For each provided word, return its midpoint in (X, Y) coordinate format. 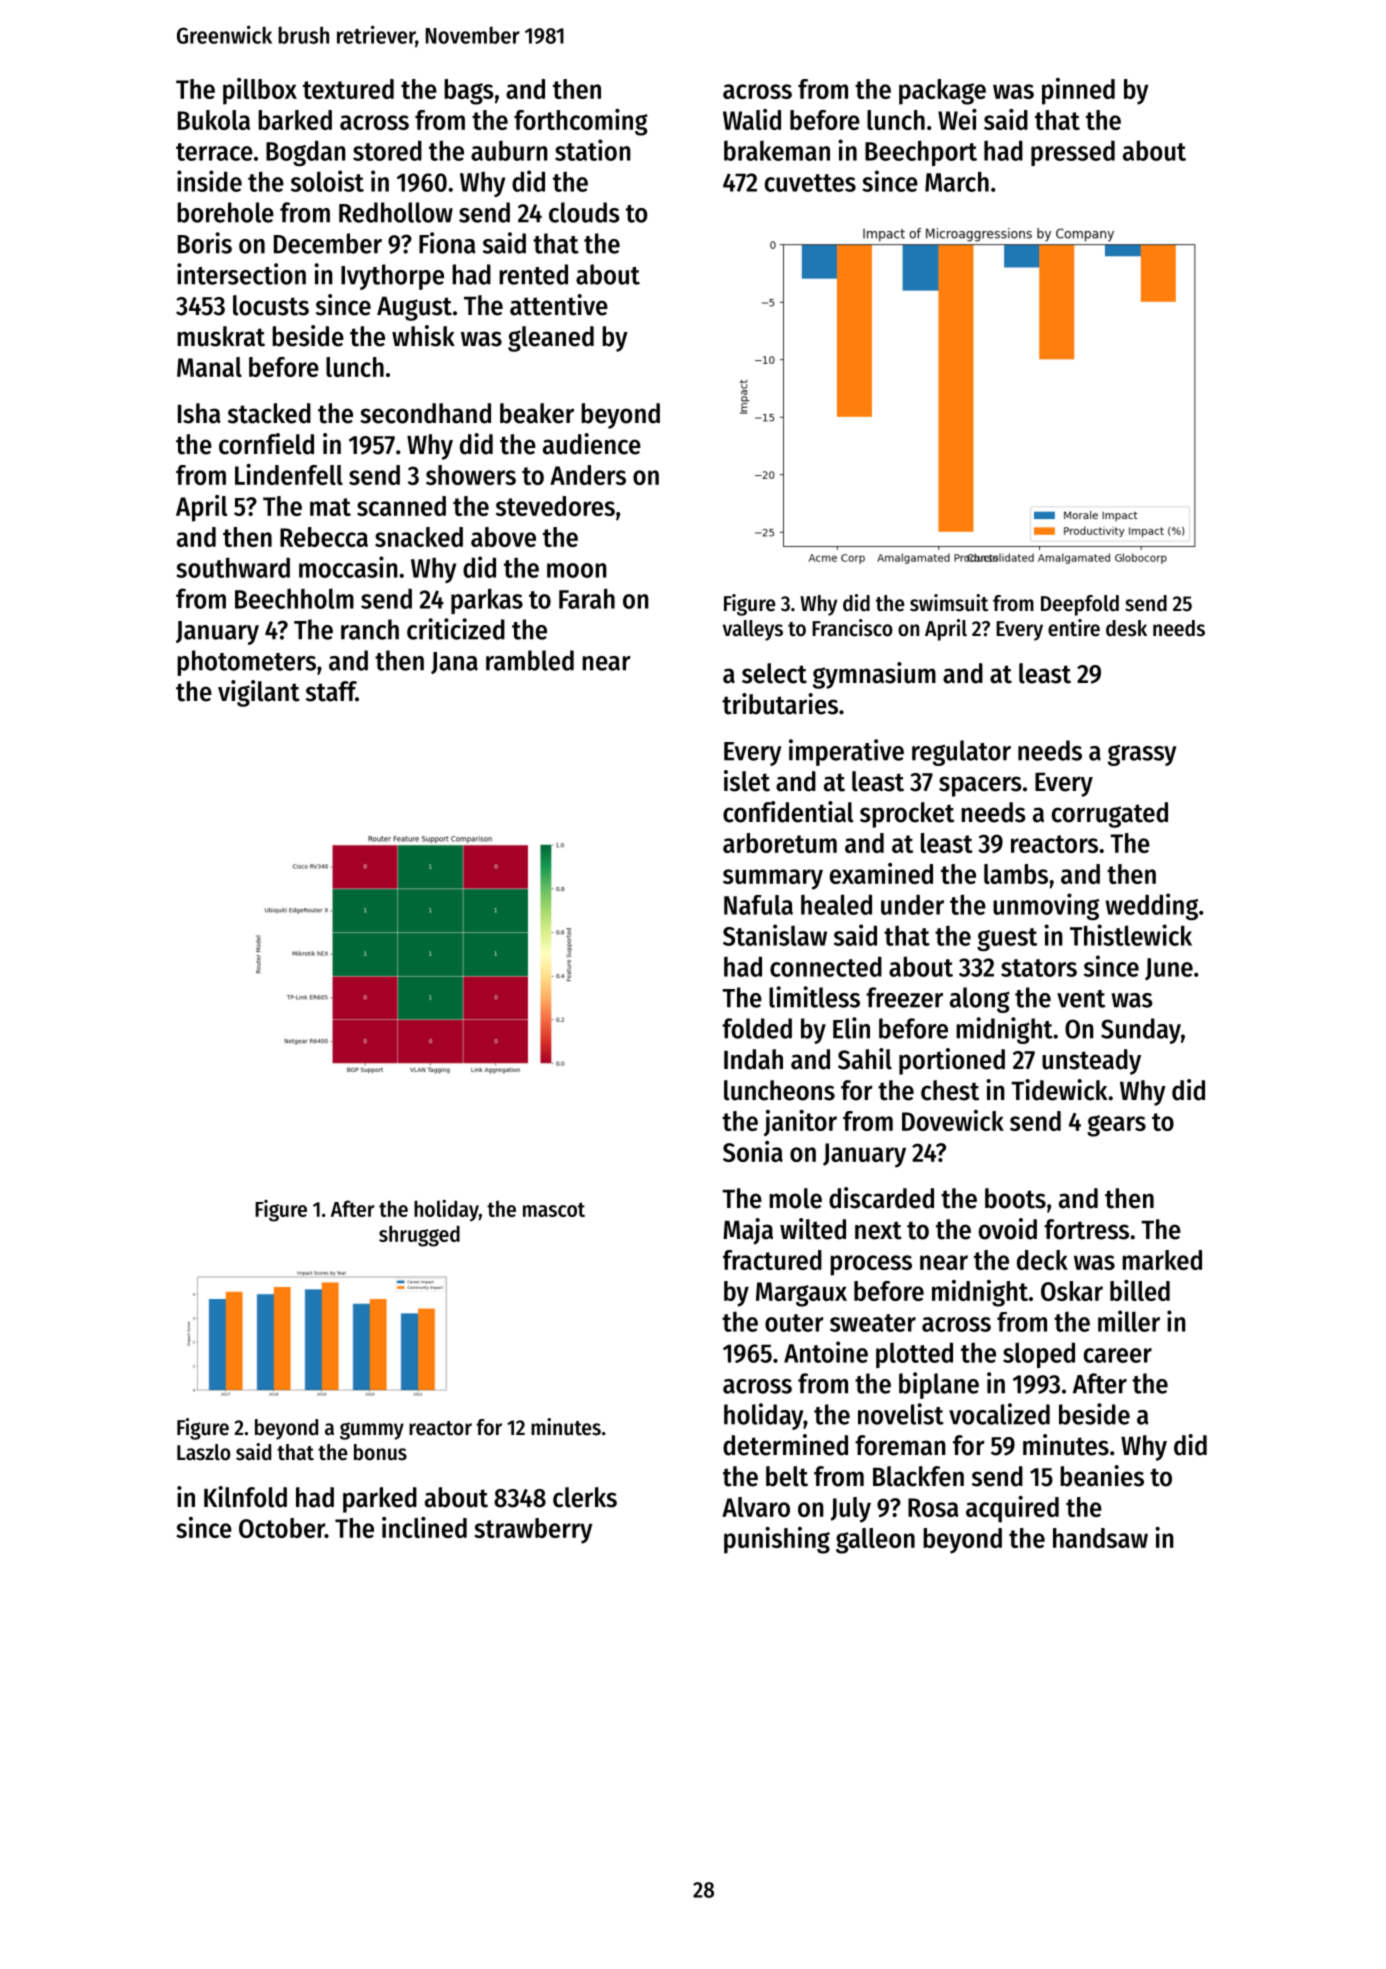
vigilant (259, 693)
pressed (1073, 153)
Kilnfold (245, 1497)
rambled (530, 660)
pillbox (260, 91)
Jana (454, 663)
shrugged (419, 1236)
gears (1116, 1126)
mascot (554, 1209)
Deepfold (1080, 605)
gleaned (551, 339)
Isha (199, 413)
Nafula (758, 905)
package (942, 92)
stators (1039, 968)
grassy (1142, 755)
